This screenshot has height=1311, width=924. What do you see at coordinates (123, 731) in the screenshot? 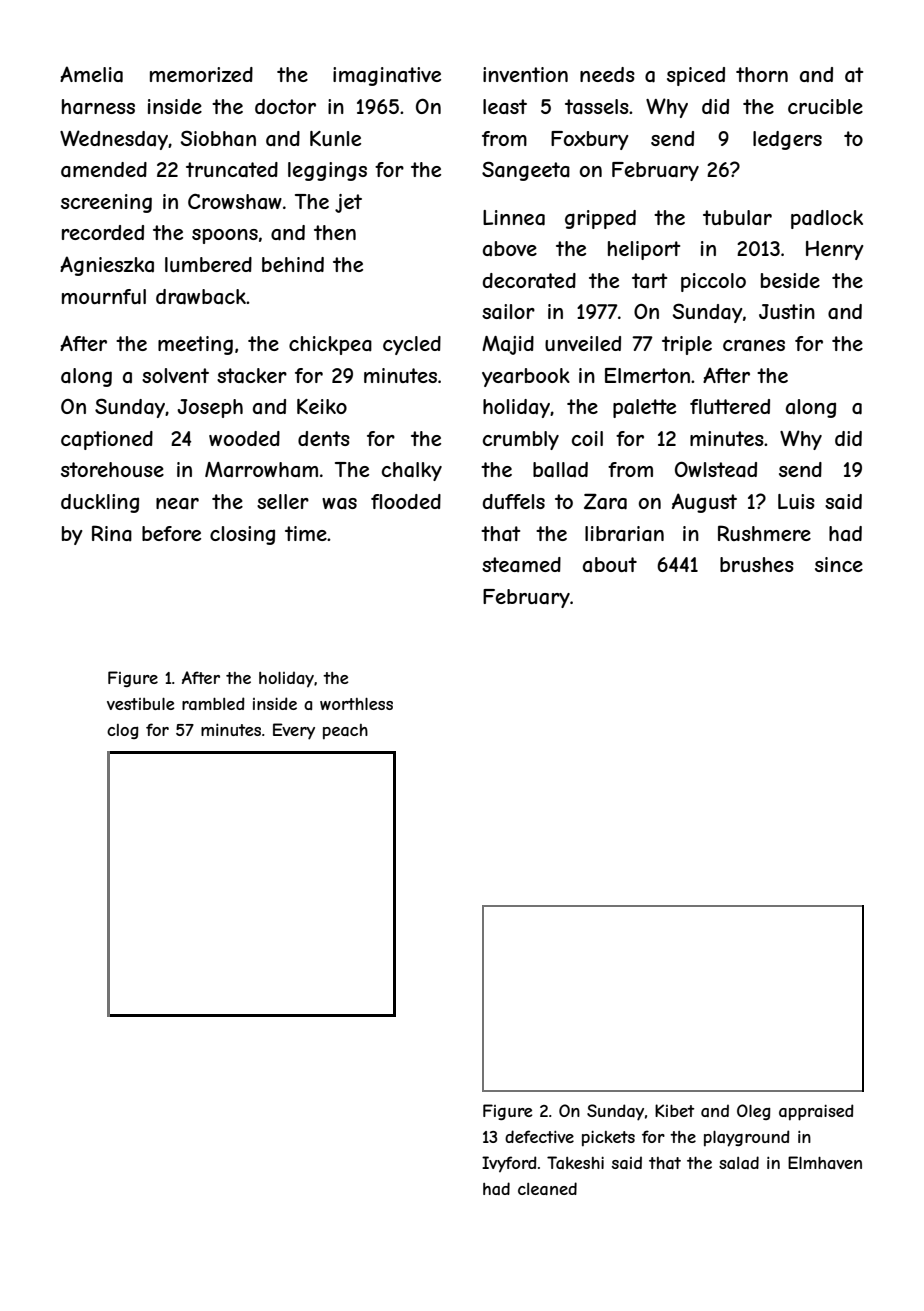
I see `clog` at bounding box center [123, 731].
